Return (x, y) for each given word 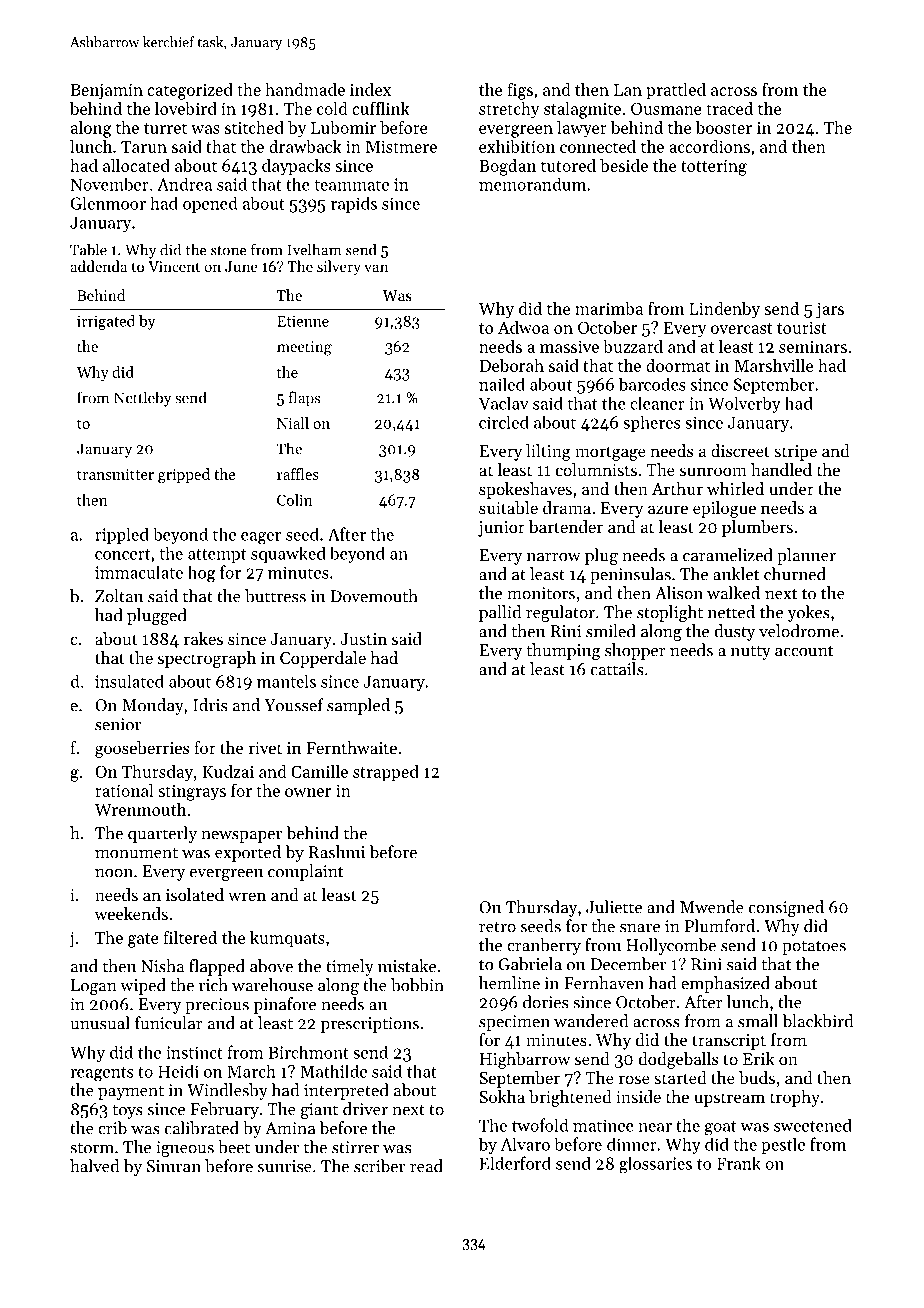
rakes (203, 638)
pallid (500, 613)
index (370, 89)
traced (730, 108)
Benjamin (106, 91)
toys (127, 1112)
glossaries (655, 1164)
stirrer (355, 1147)
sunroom (713, 471)
